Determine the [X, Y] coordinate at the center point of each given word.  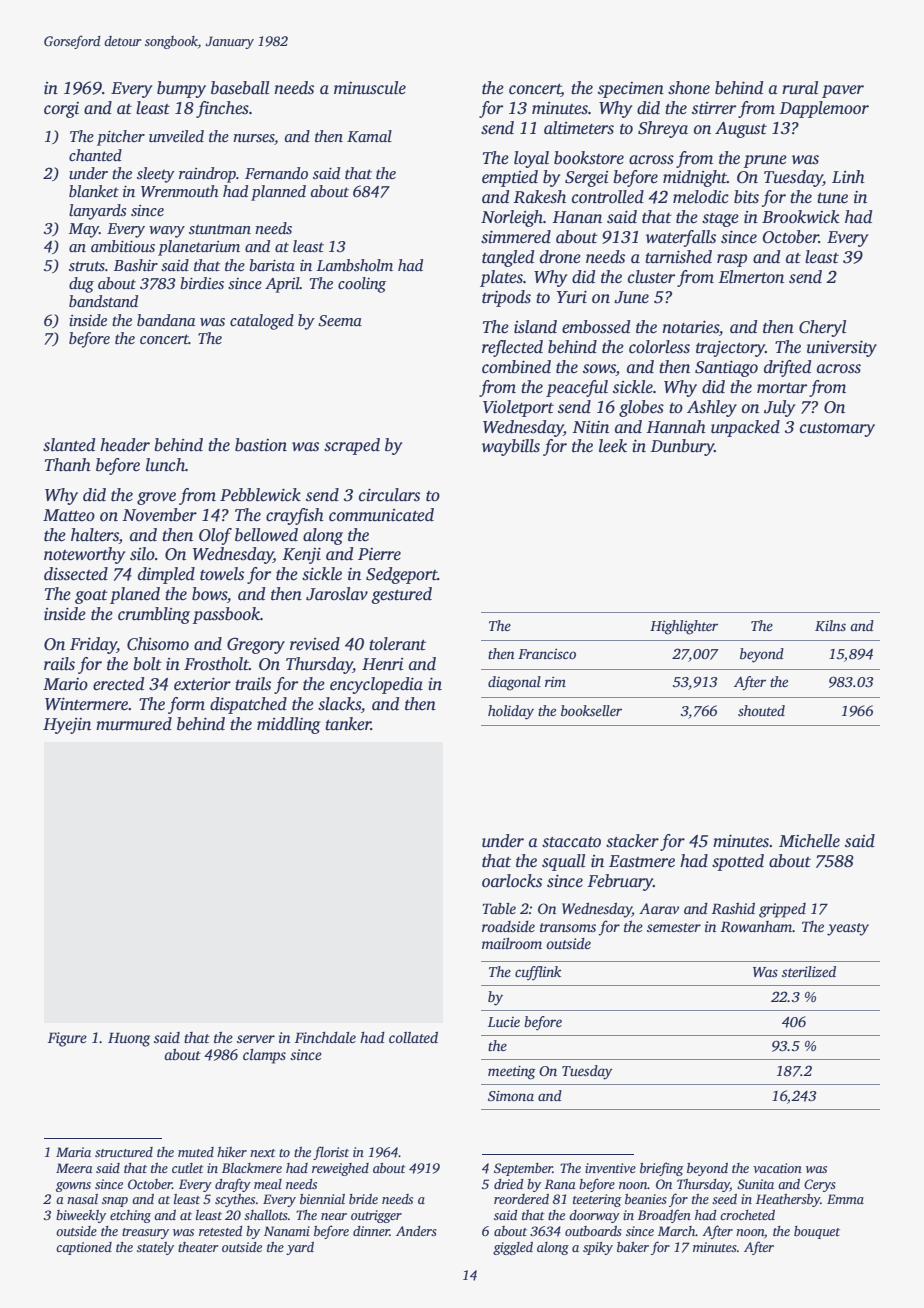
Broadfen [664, 1216]
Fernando [276, 173]
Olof [215, 536]
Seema [340, 321]
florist [331, 1153]
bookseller [591, 710]
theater [198, 1247]
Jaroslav [337, 594]
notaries [690, 327]
